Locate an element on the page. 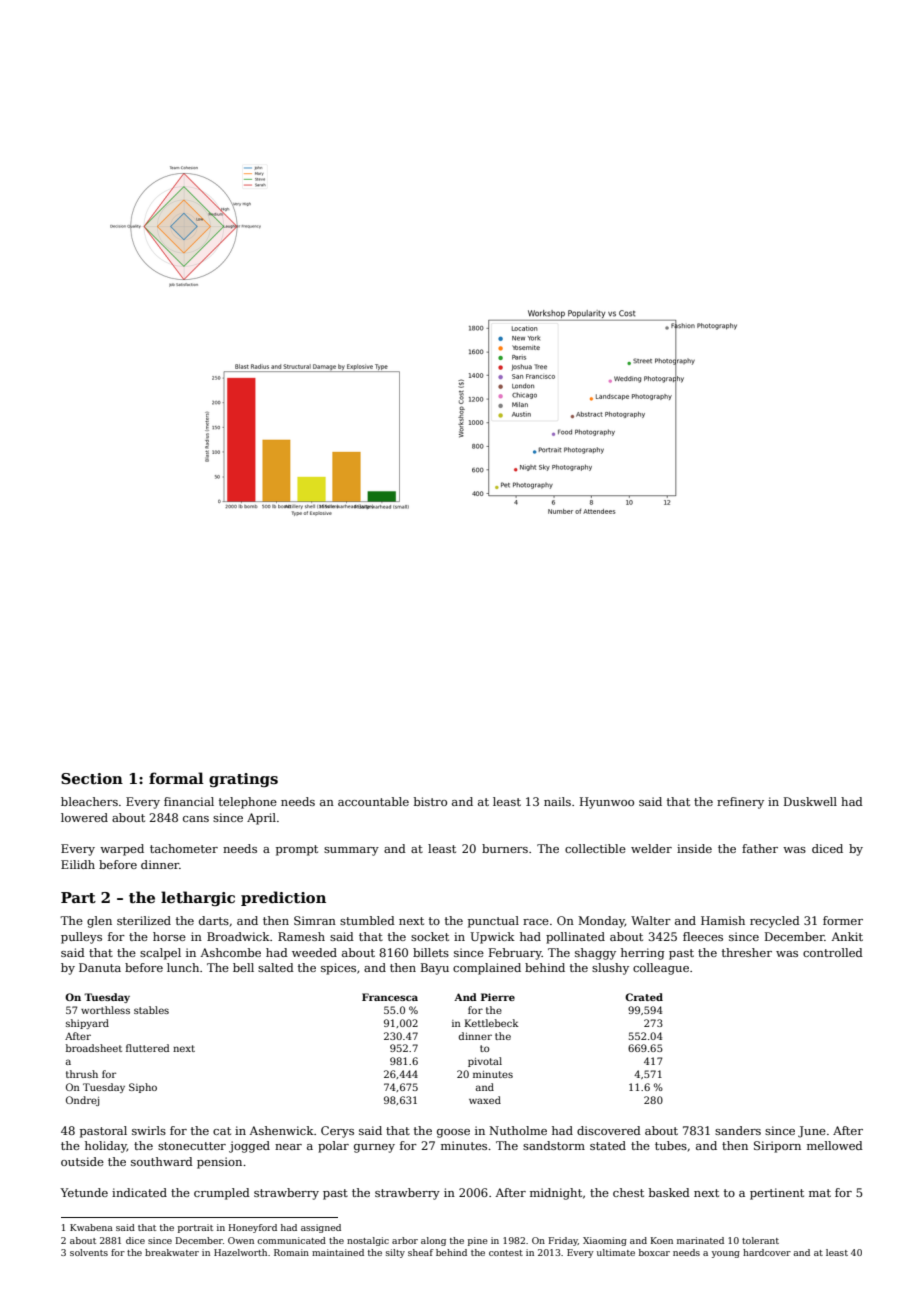 This document has height=1308, width=924. gratings is located at coordinates (243, 780).
